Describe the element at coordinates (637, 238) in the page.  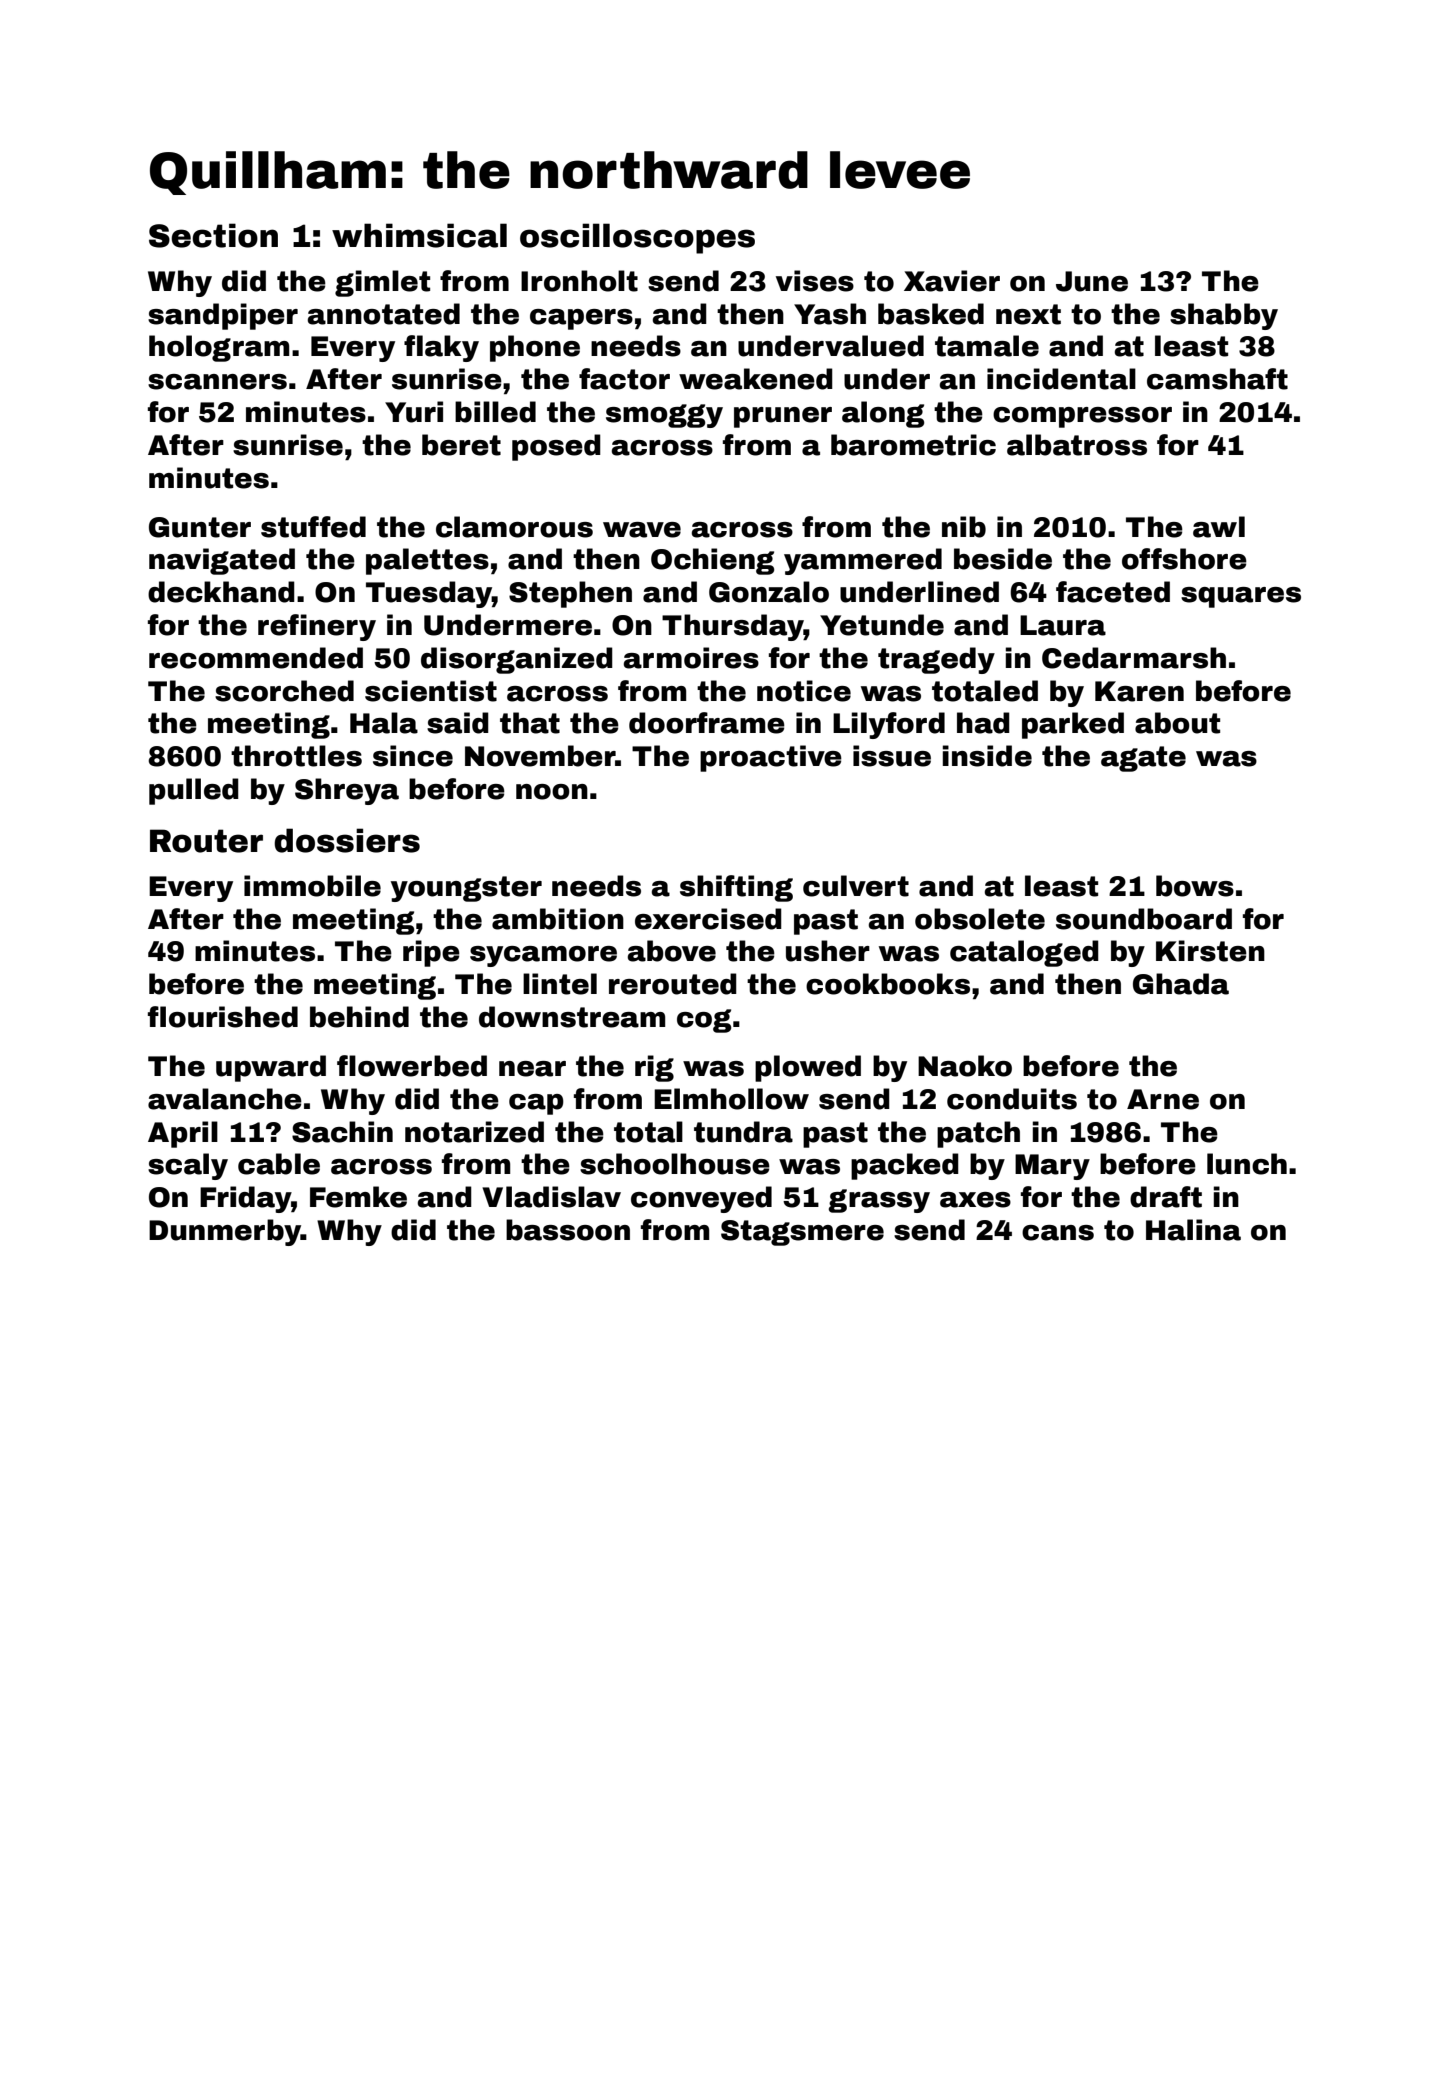
I see `oscilloscopes` at that location.
